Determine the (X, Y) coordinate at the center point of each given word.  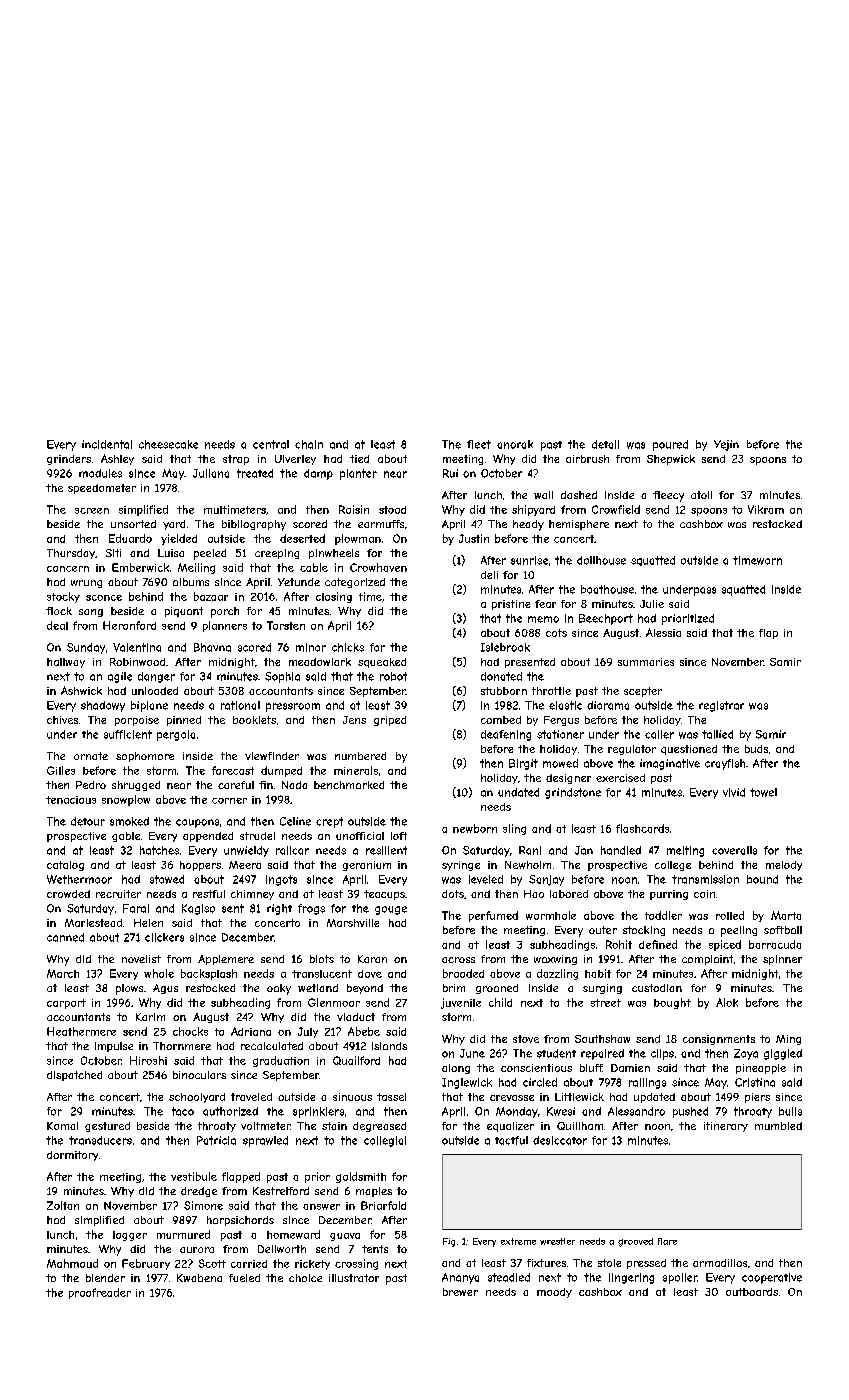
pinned (184, 721)
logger (130, 1236)
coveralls (734, 850)
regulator (632, 750)
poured (670, 445)
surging (602, 989)
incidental (107, 444)
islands (389, 1046)
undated (518, 792)
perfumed (493, 916)
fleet (479, 444)
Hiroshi (148, 1060)
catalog (65, 866)
